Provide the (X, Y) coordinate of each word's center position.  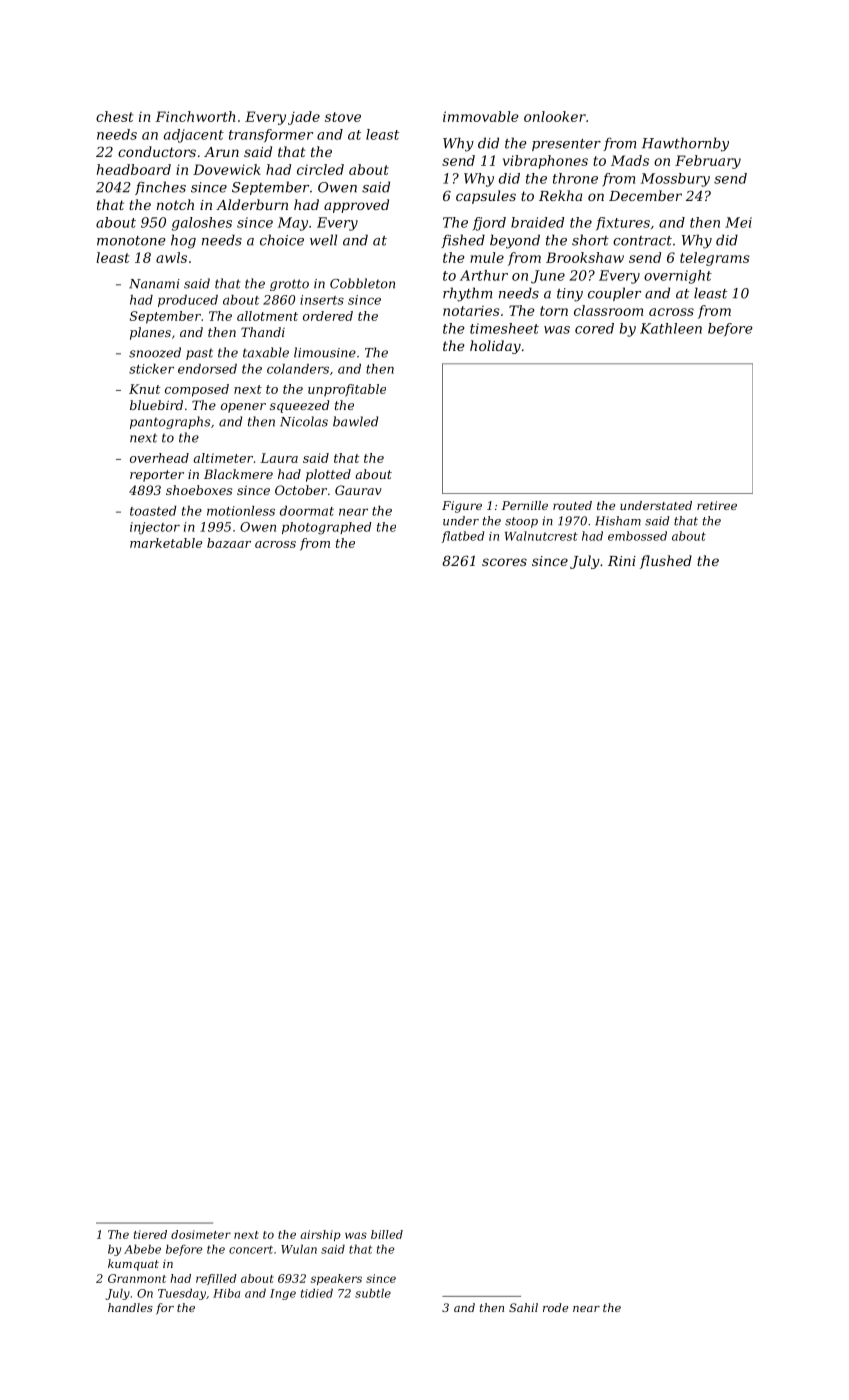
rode (556, 1307)
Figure (462, 507)
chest (114, 116)
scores (504, 562)
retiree (717, 505)
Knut (144, 389)
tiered (150, 1234)
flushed (666, 562)
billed (387, 1234)
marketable (166, 543)
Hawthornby (685, 144)
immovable (481, 116)
